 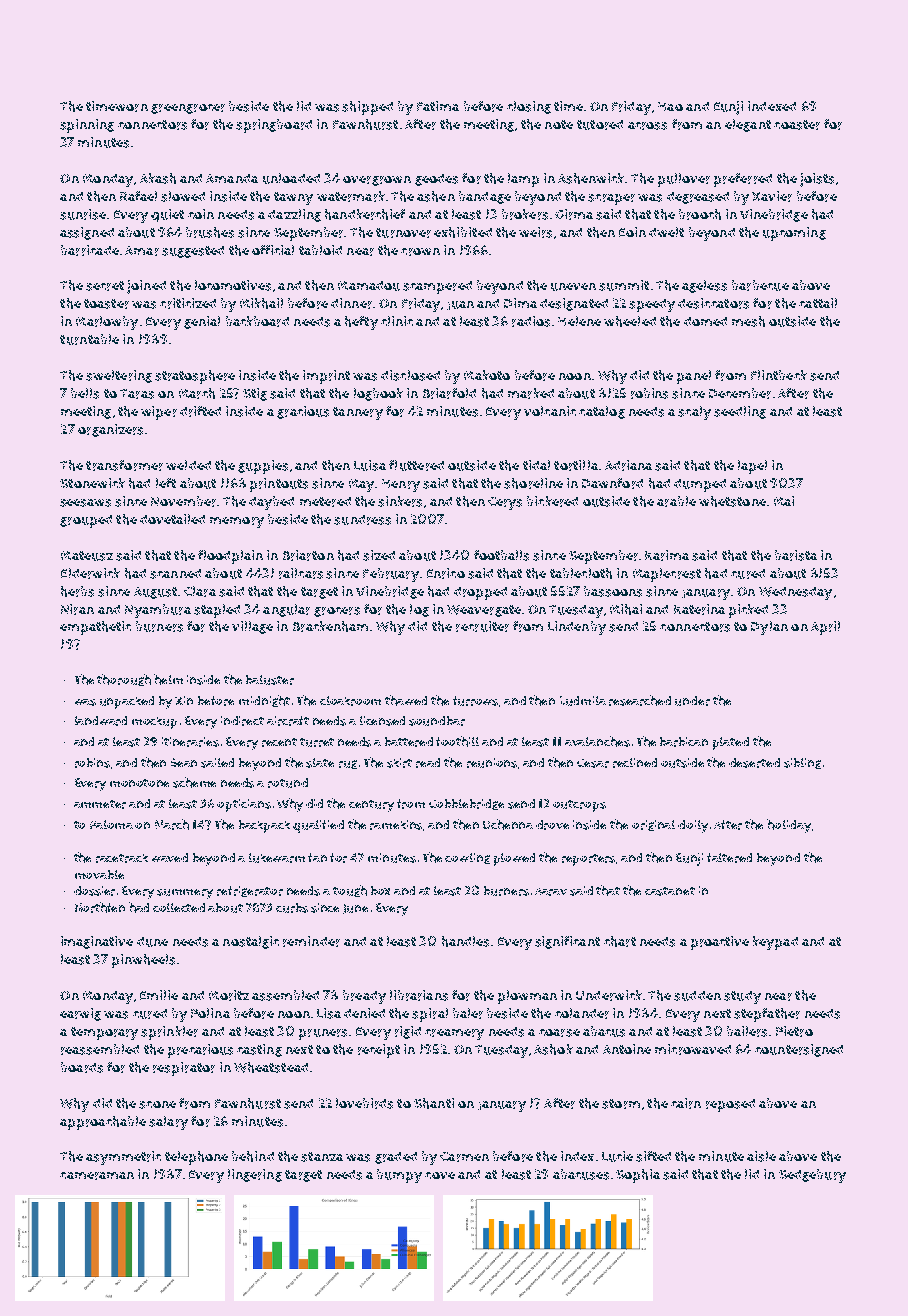 What do you see at coordinates (152, 942) in the document?
I see `dune` at bounding box center [152, 942].
